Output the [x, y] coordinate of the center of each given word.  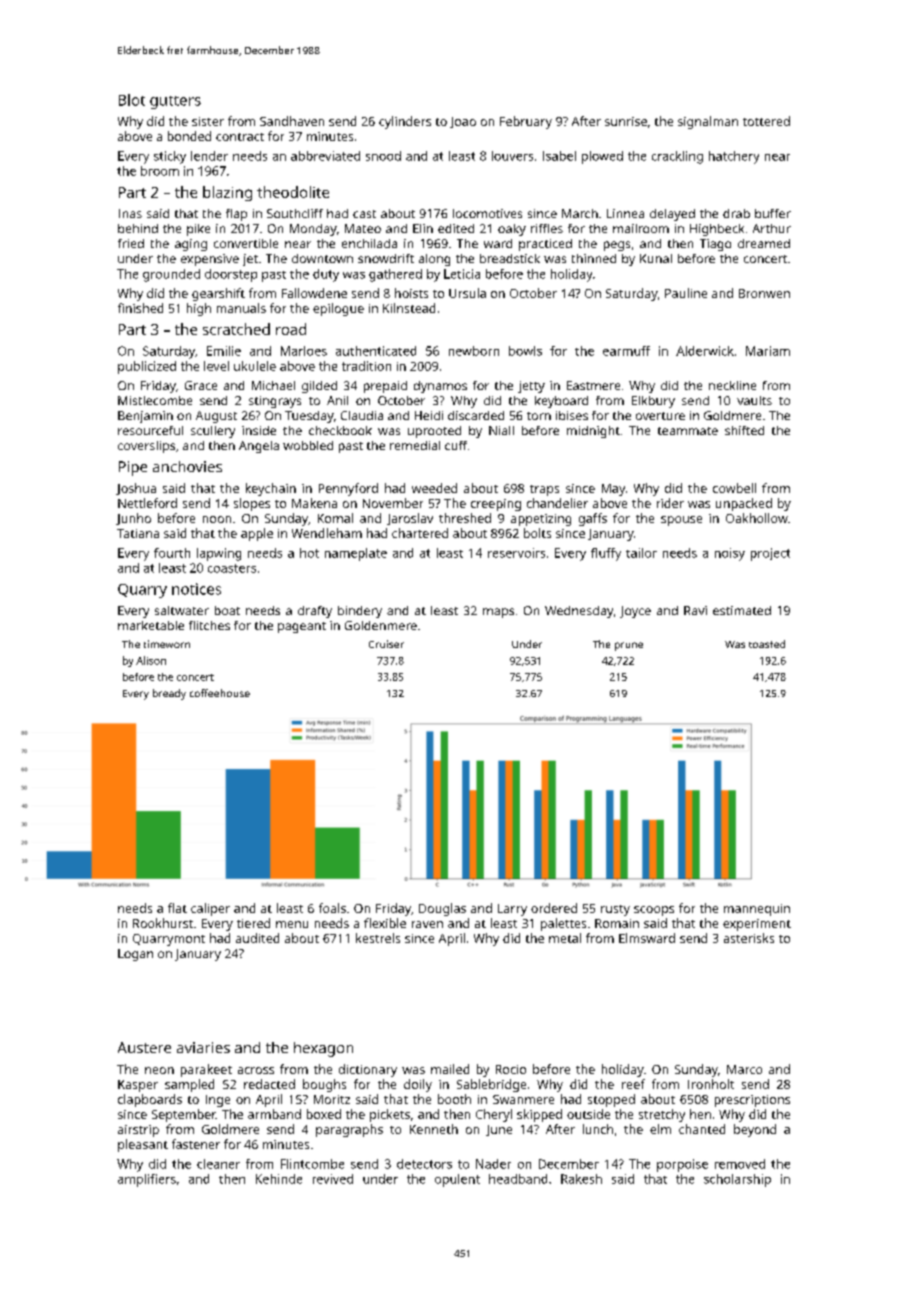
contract [240, 137]
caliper [210, 909]
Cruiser [386, 644]
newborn [474, 351]
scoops [654, 911]
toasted [767, 644]
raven [427, 924]
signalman [708, 122]
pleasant [143, 1145]
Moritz [332, 1099]
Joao [463, 122]
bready [169, 694]
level [216, 366]
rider [670, 503]
